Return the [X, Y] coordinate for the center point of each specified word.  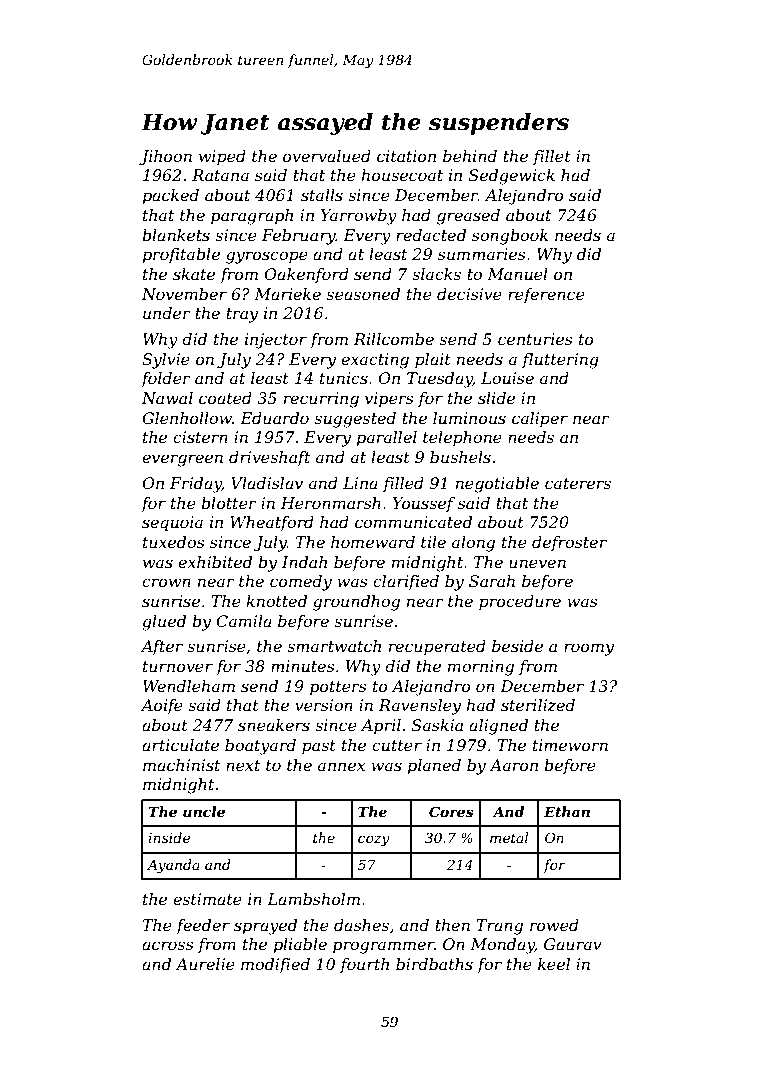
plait [433, 361]
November [184, 294]
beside [517, 646]
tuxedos [174, 542]
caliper [540, 420]
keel [554, 964]
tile [433, 542]
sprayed [265, 927]
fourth [364, 965]
